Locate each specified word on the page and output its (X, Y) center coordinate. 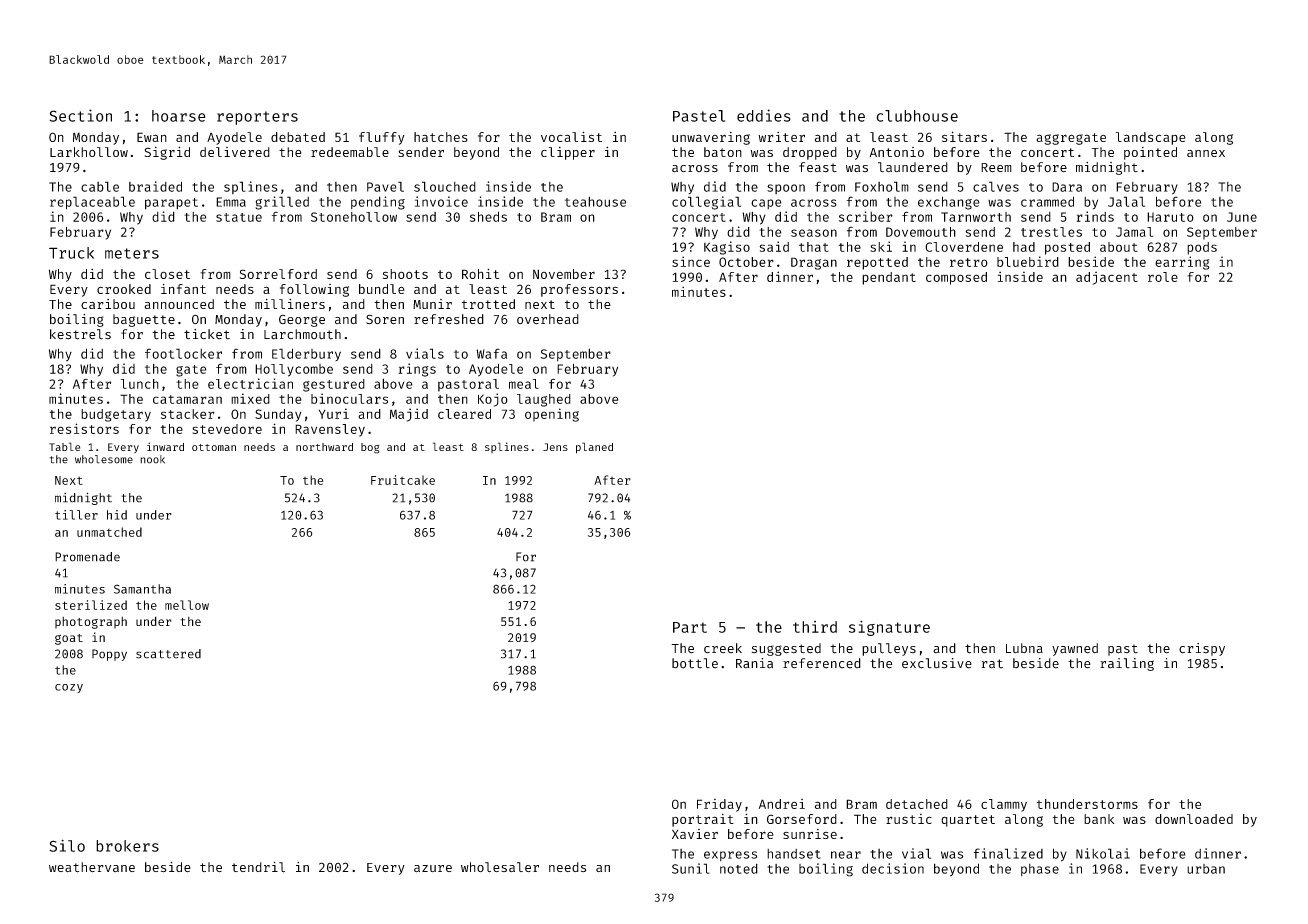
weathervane (92, 867)
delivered (235, 152)
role (1163, 277)
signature (889, 628)
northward (324, 447)
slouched (445, 186)
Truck (71, 253)
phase (1040, 870)
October (746, 262)
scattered (168, 654)
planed (594, 448)
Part (690, 627)
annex (1206, 153)
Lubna (1024, 648)
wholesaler (500, 867)
